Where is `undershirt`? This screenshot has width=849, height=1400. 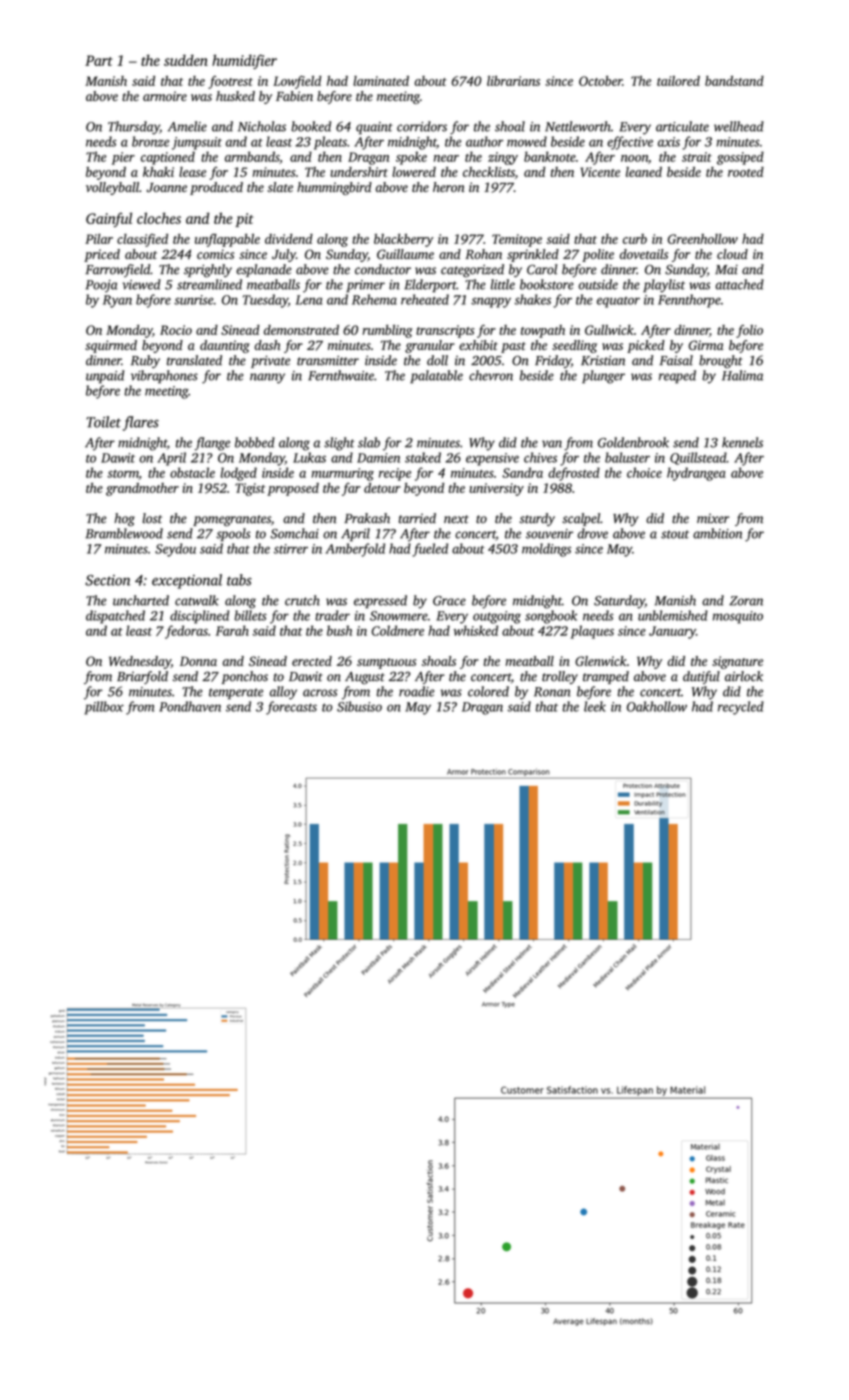
undershirt is located at coordinates (359, 172).
